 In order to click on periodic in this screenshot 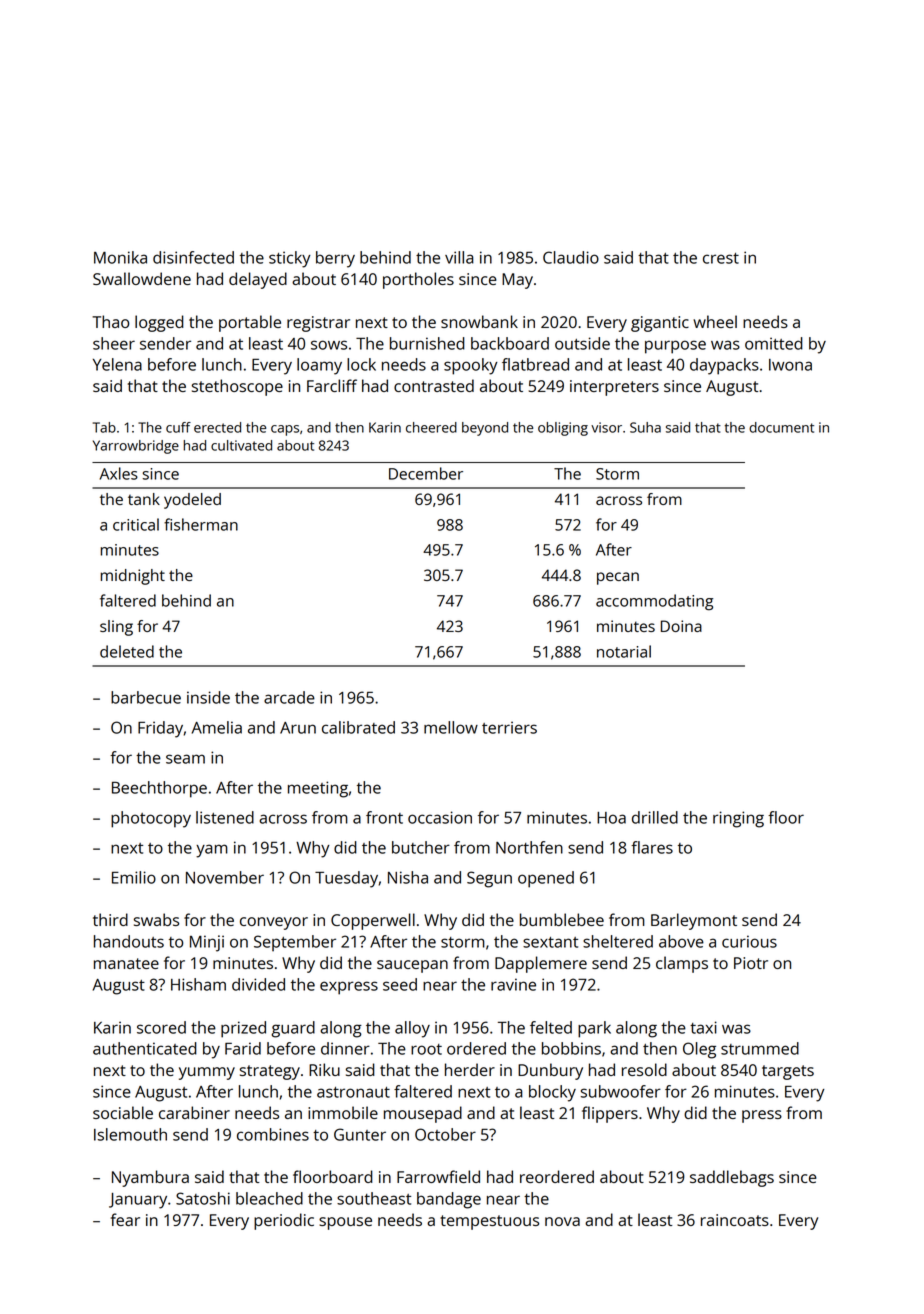, I will do `click(284, 1221)`.
